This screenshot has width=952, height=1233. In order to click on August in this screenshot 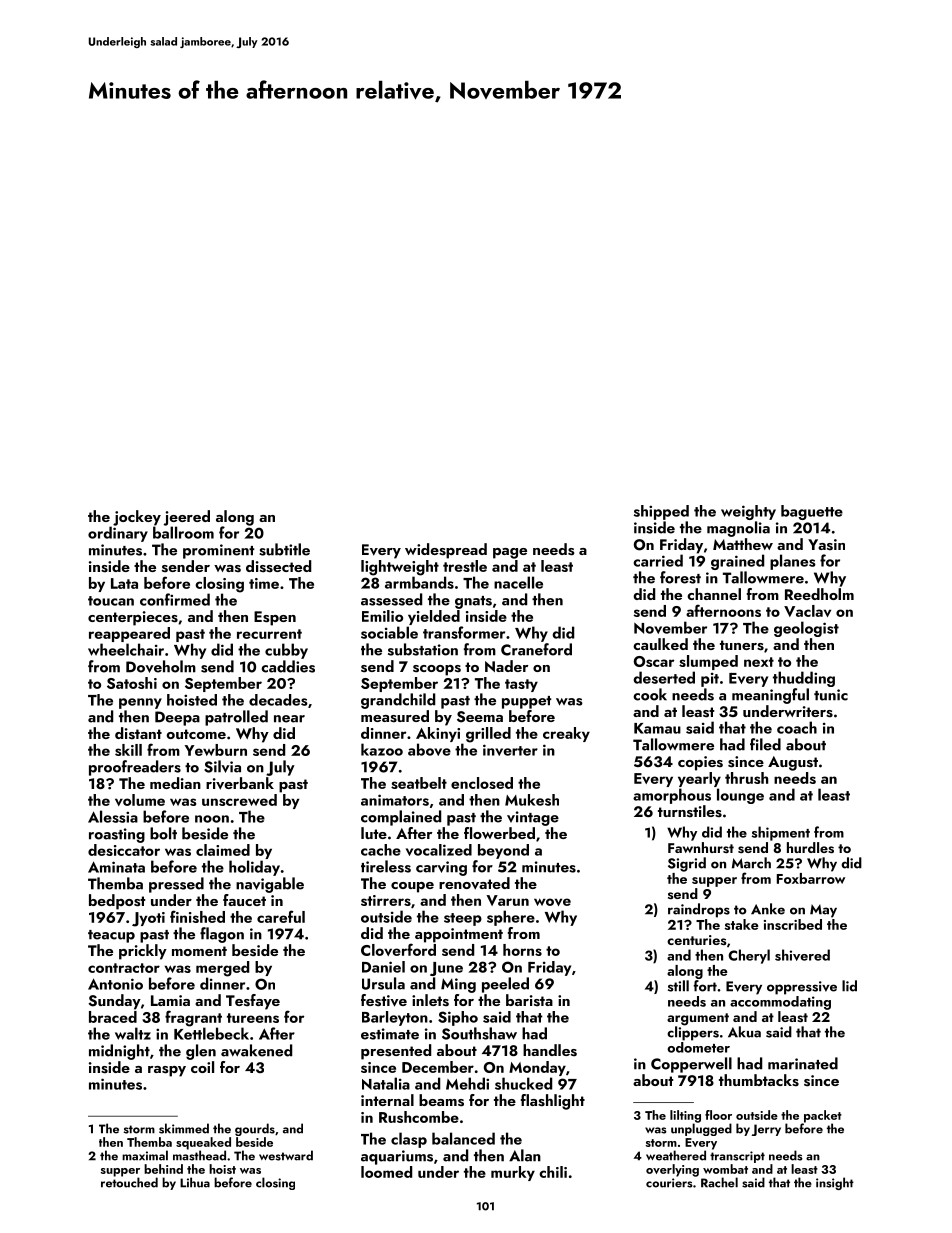, I will do `click(793, 763)`.
